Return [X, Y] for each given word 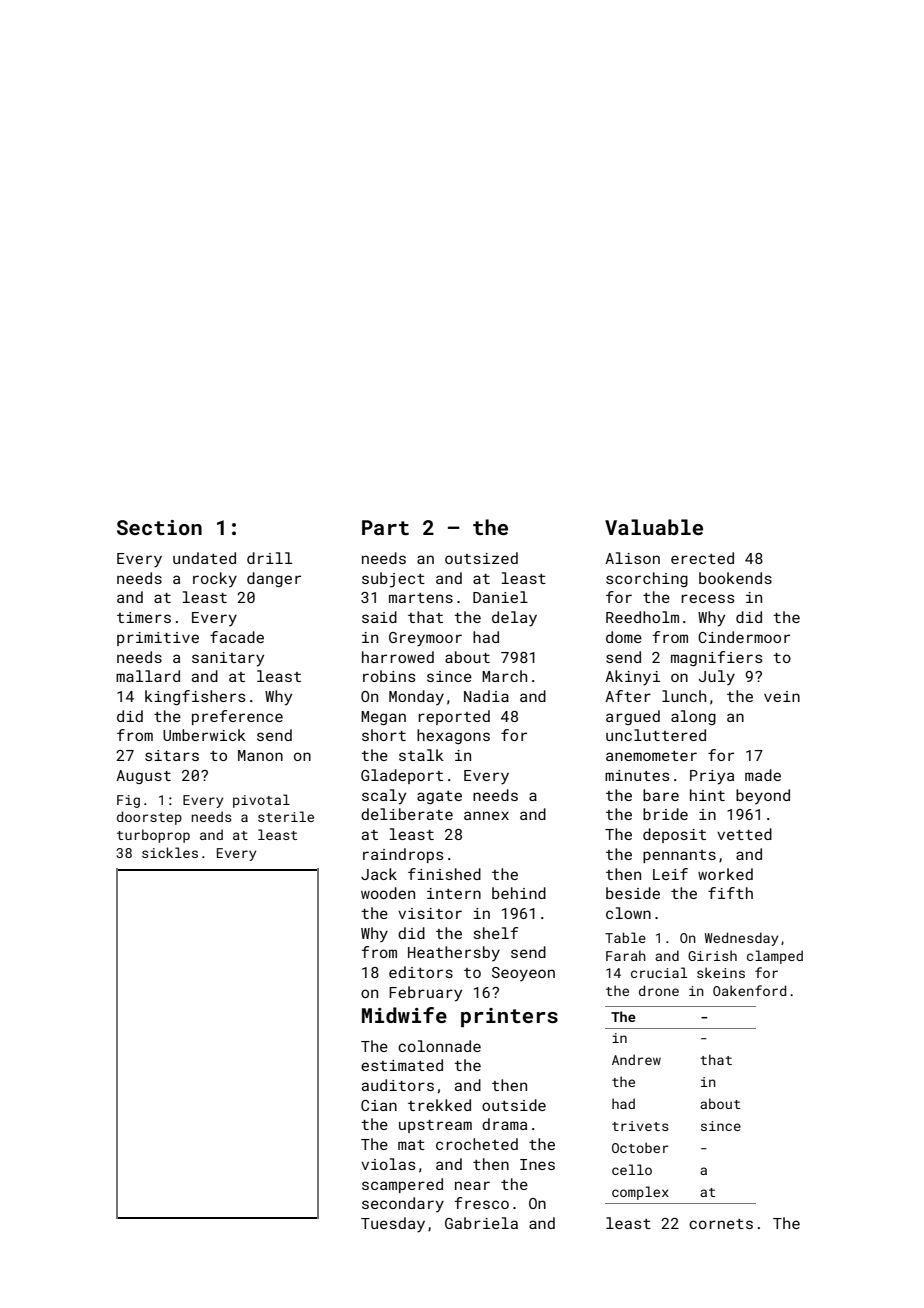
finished [444, 874]
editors [421, 972]
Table [625, 937]
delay [514, 619]
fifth [730, 893]
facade [237, 637]
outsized [481, 558]
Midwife [404, 1015]
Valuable [654, 527]
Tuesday [393, 1225]
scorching [647, 579]
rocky [215, 579]
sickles [170, 852]
